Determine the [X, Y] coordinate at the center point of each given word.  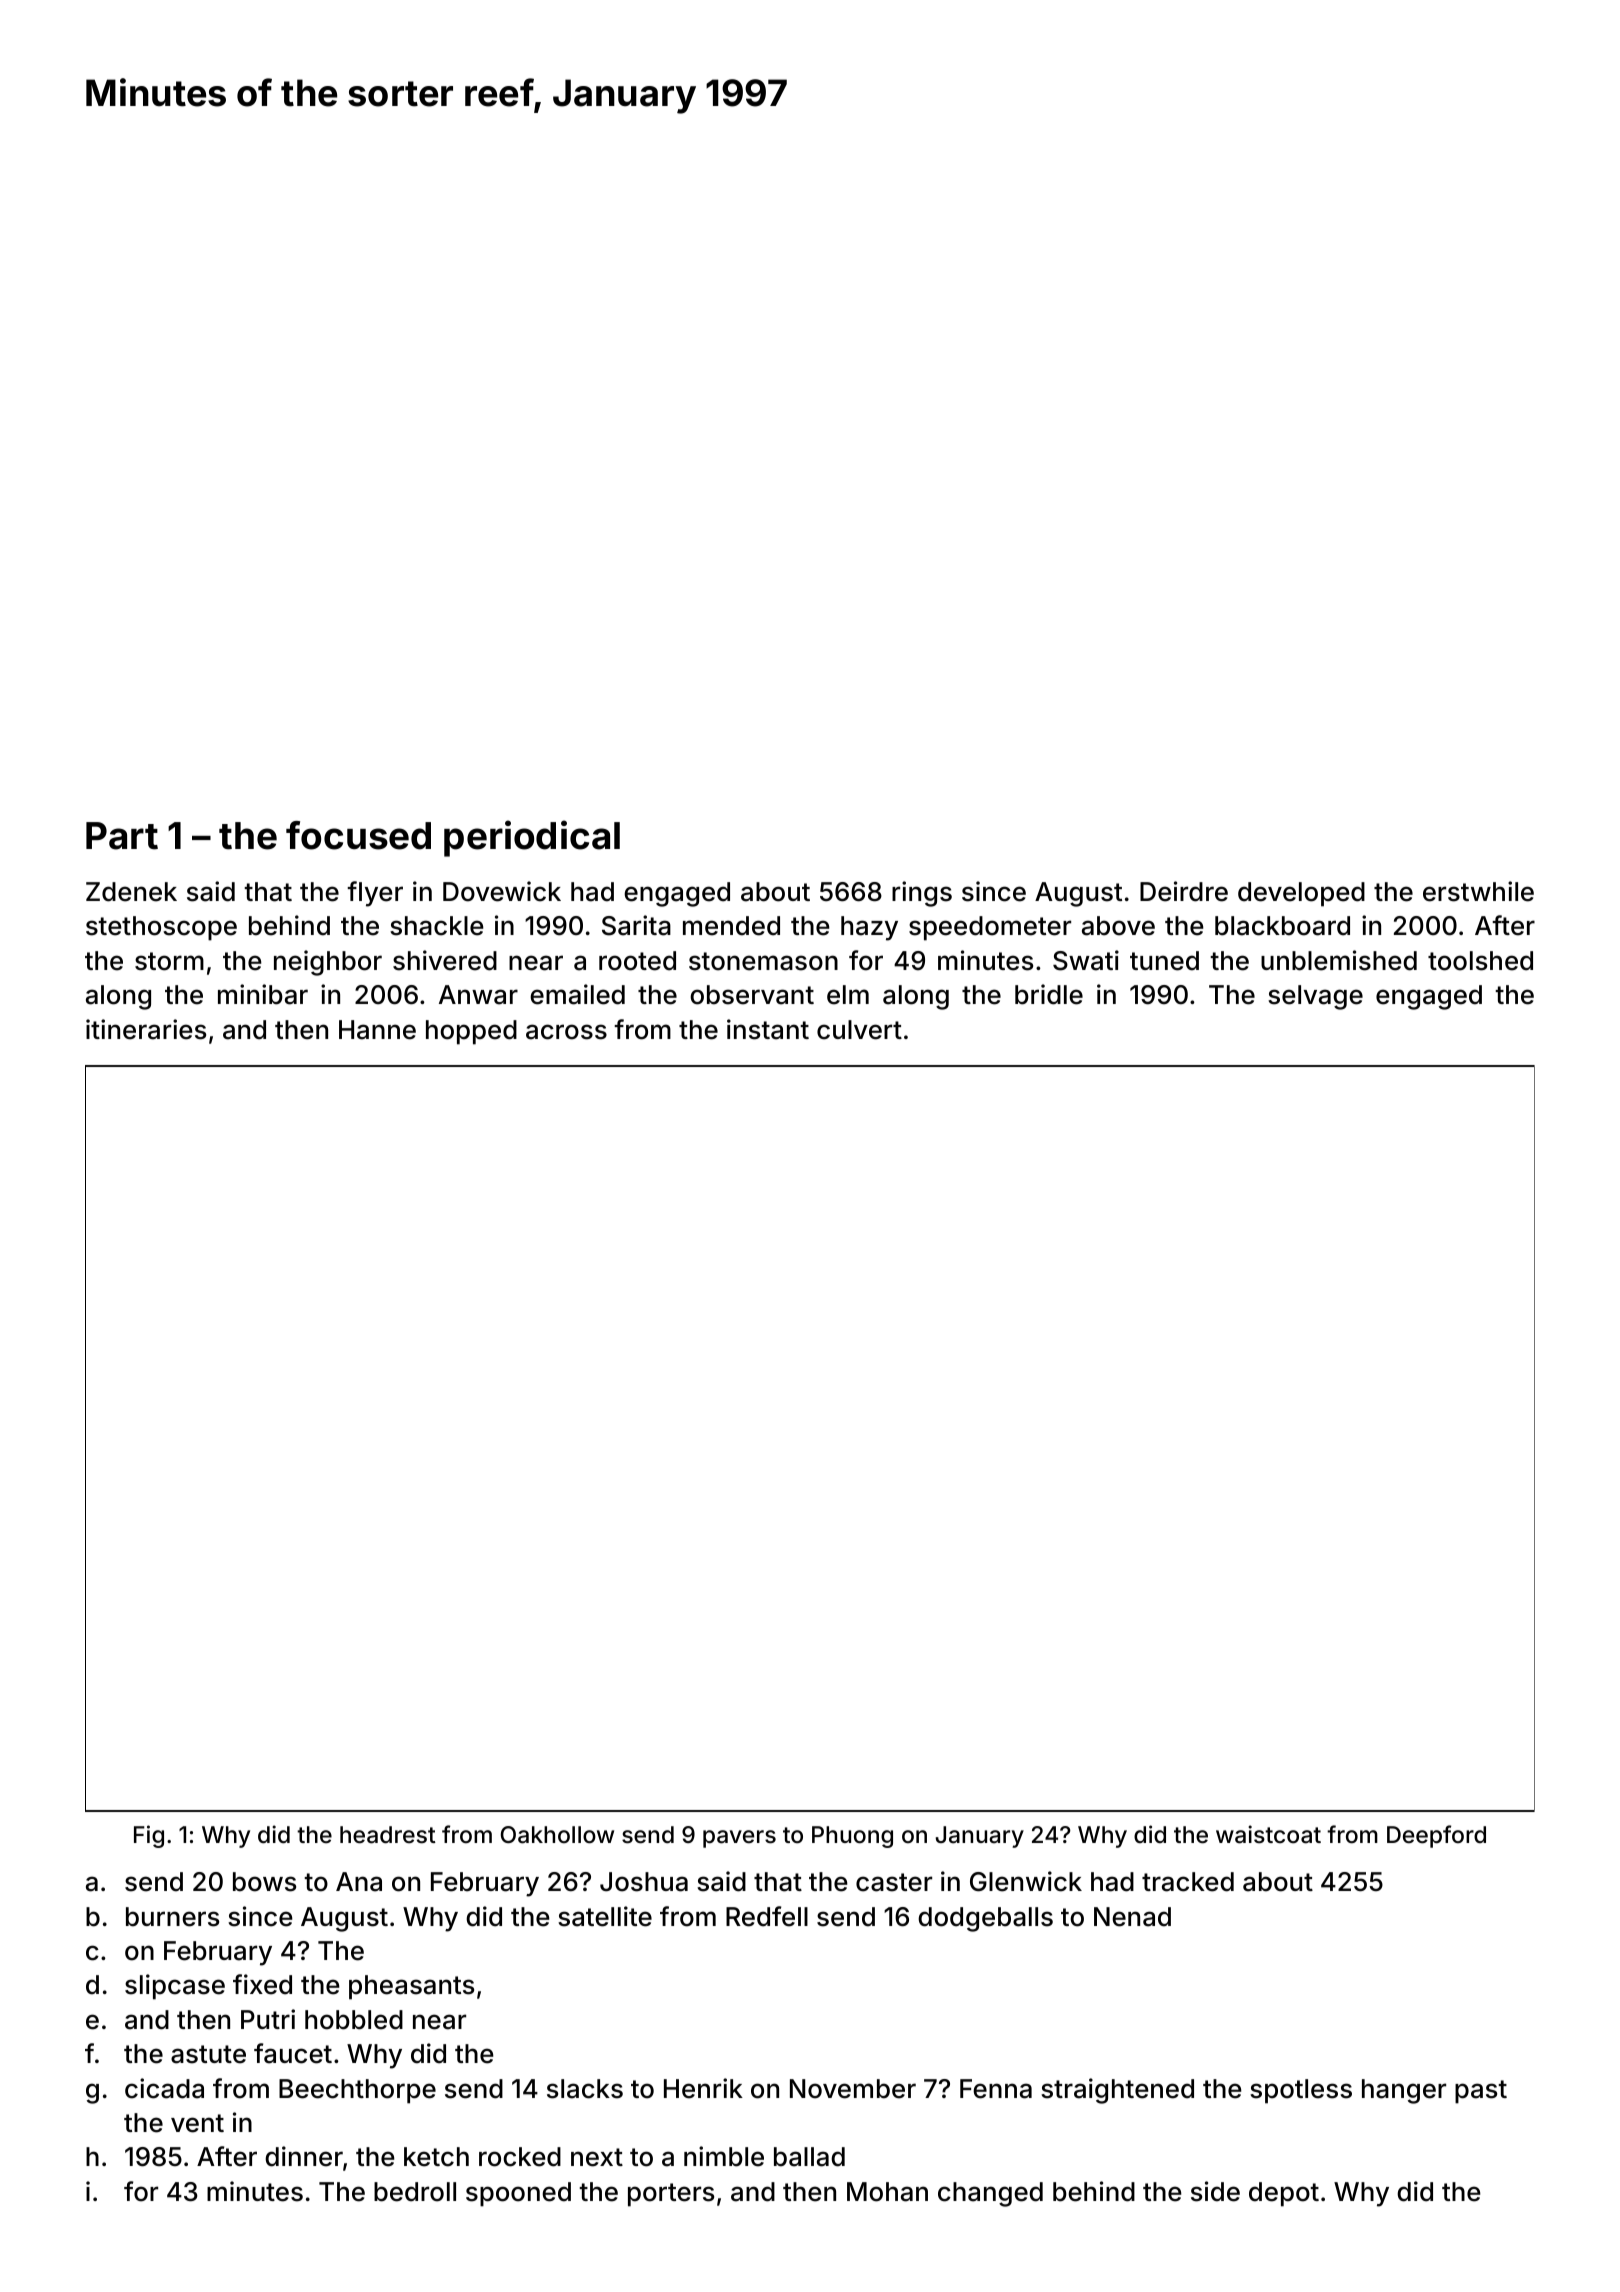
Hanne [377, 1030]
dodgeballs [985, 1919]
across [566, 1032]
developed [1301, 894]
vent [197, 2123]
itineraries [146, 1029]
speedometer [990, 928]
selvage [1315, 997]
